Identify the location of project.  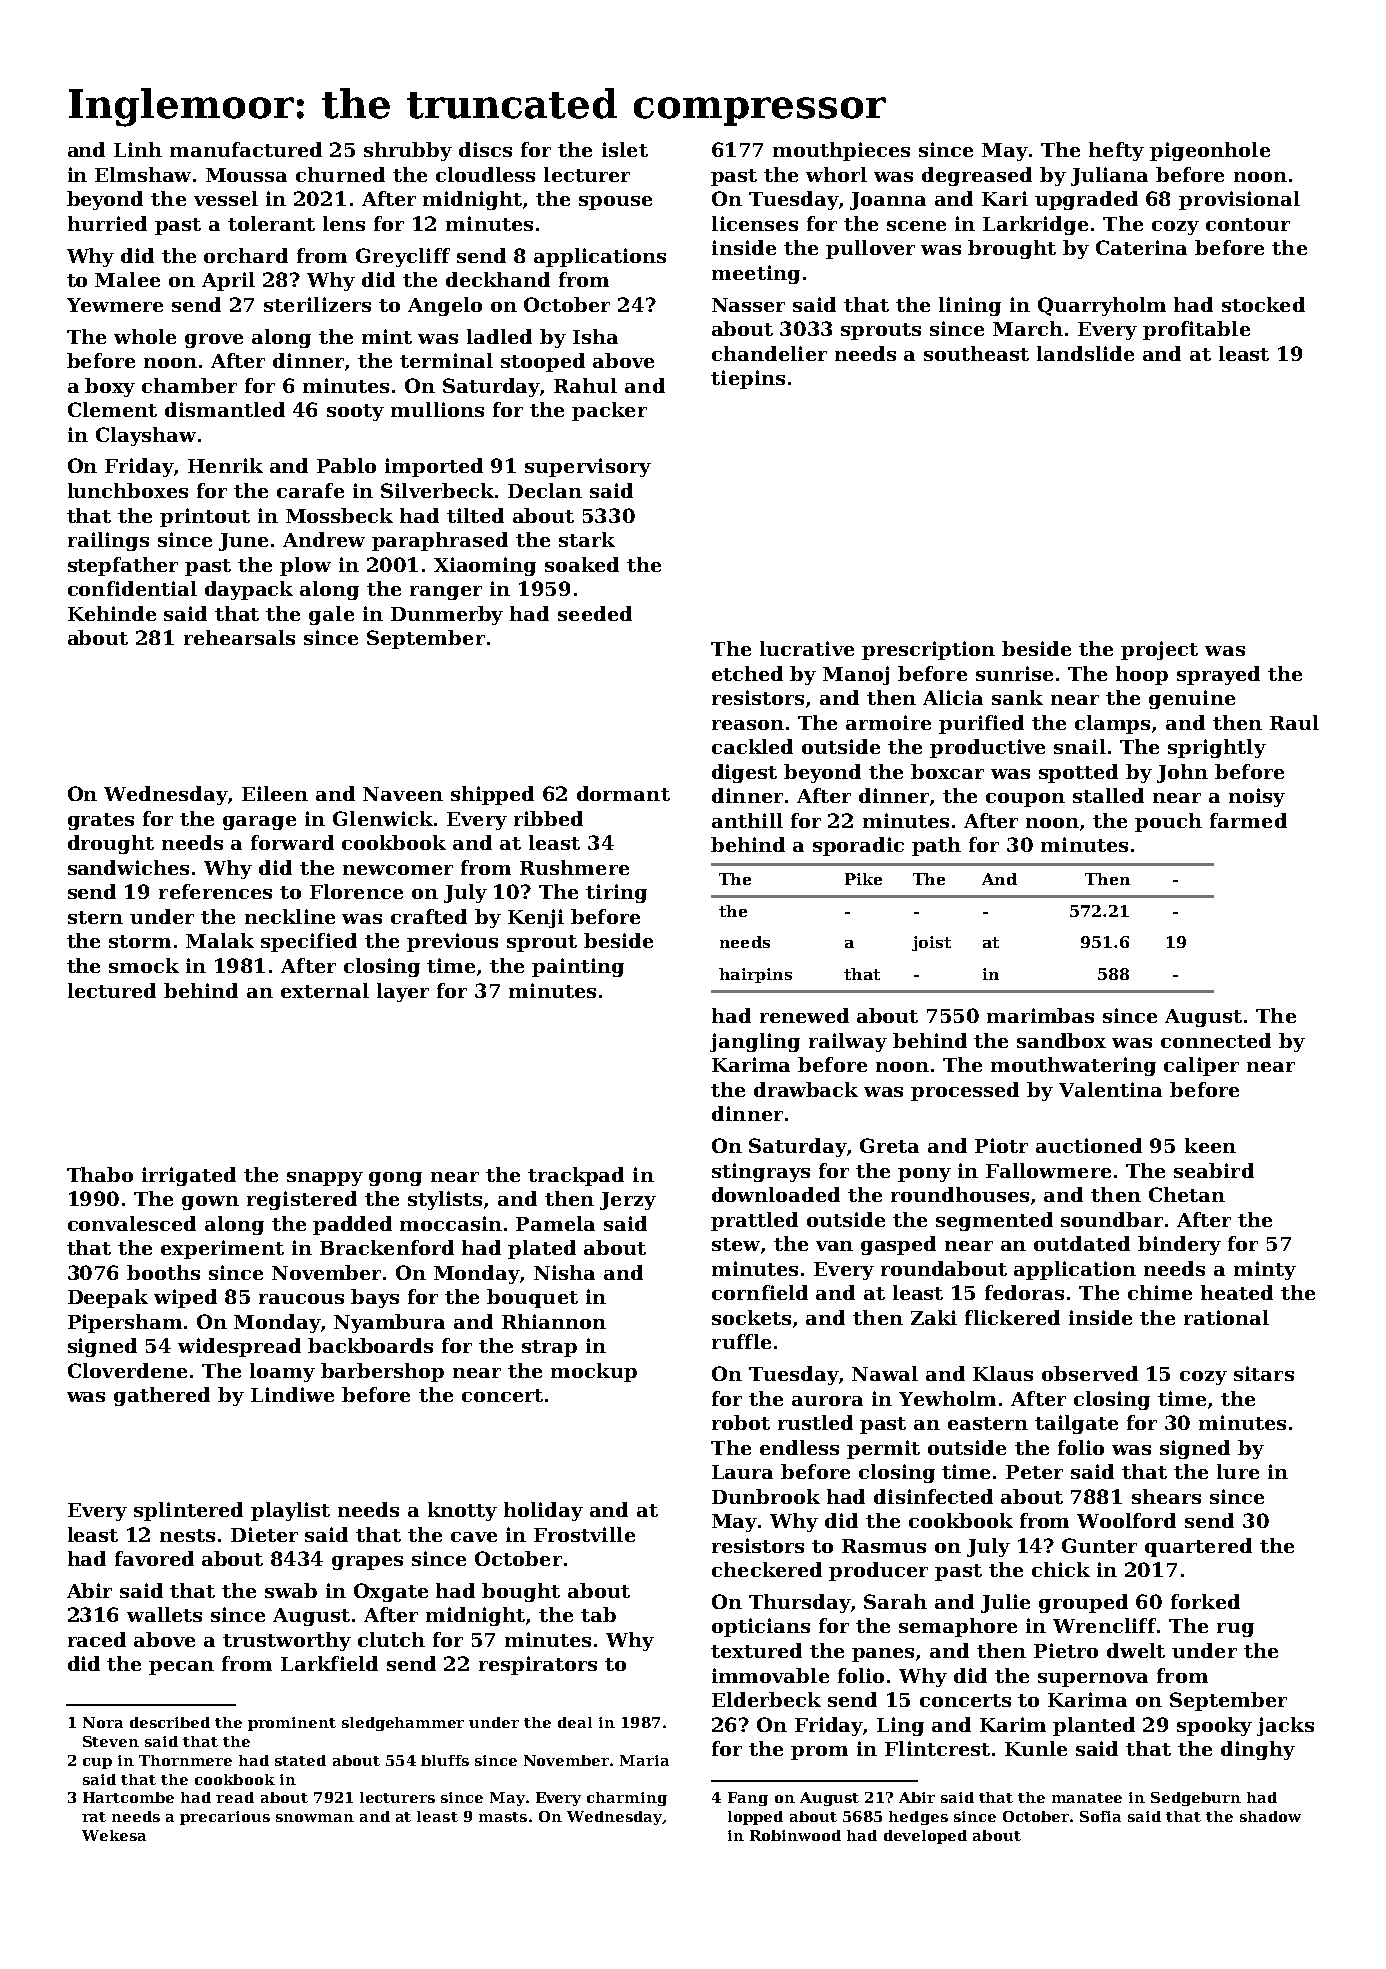
(1159, 650).
